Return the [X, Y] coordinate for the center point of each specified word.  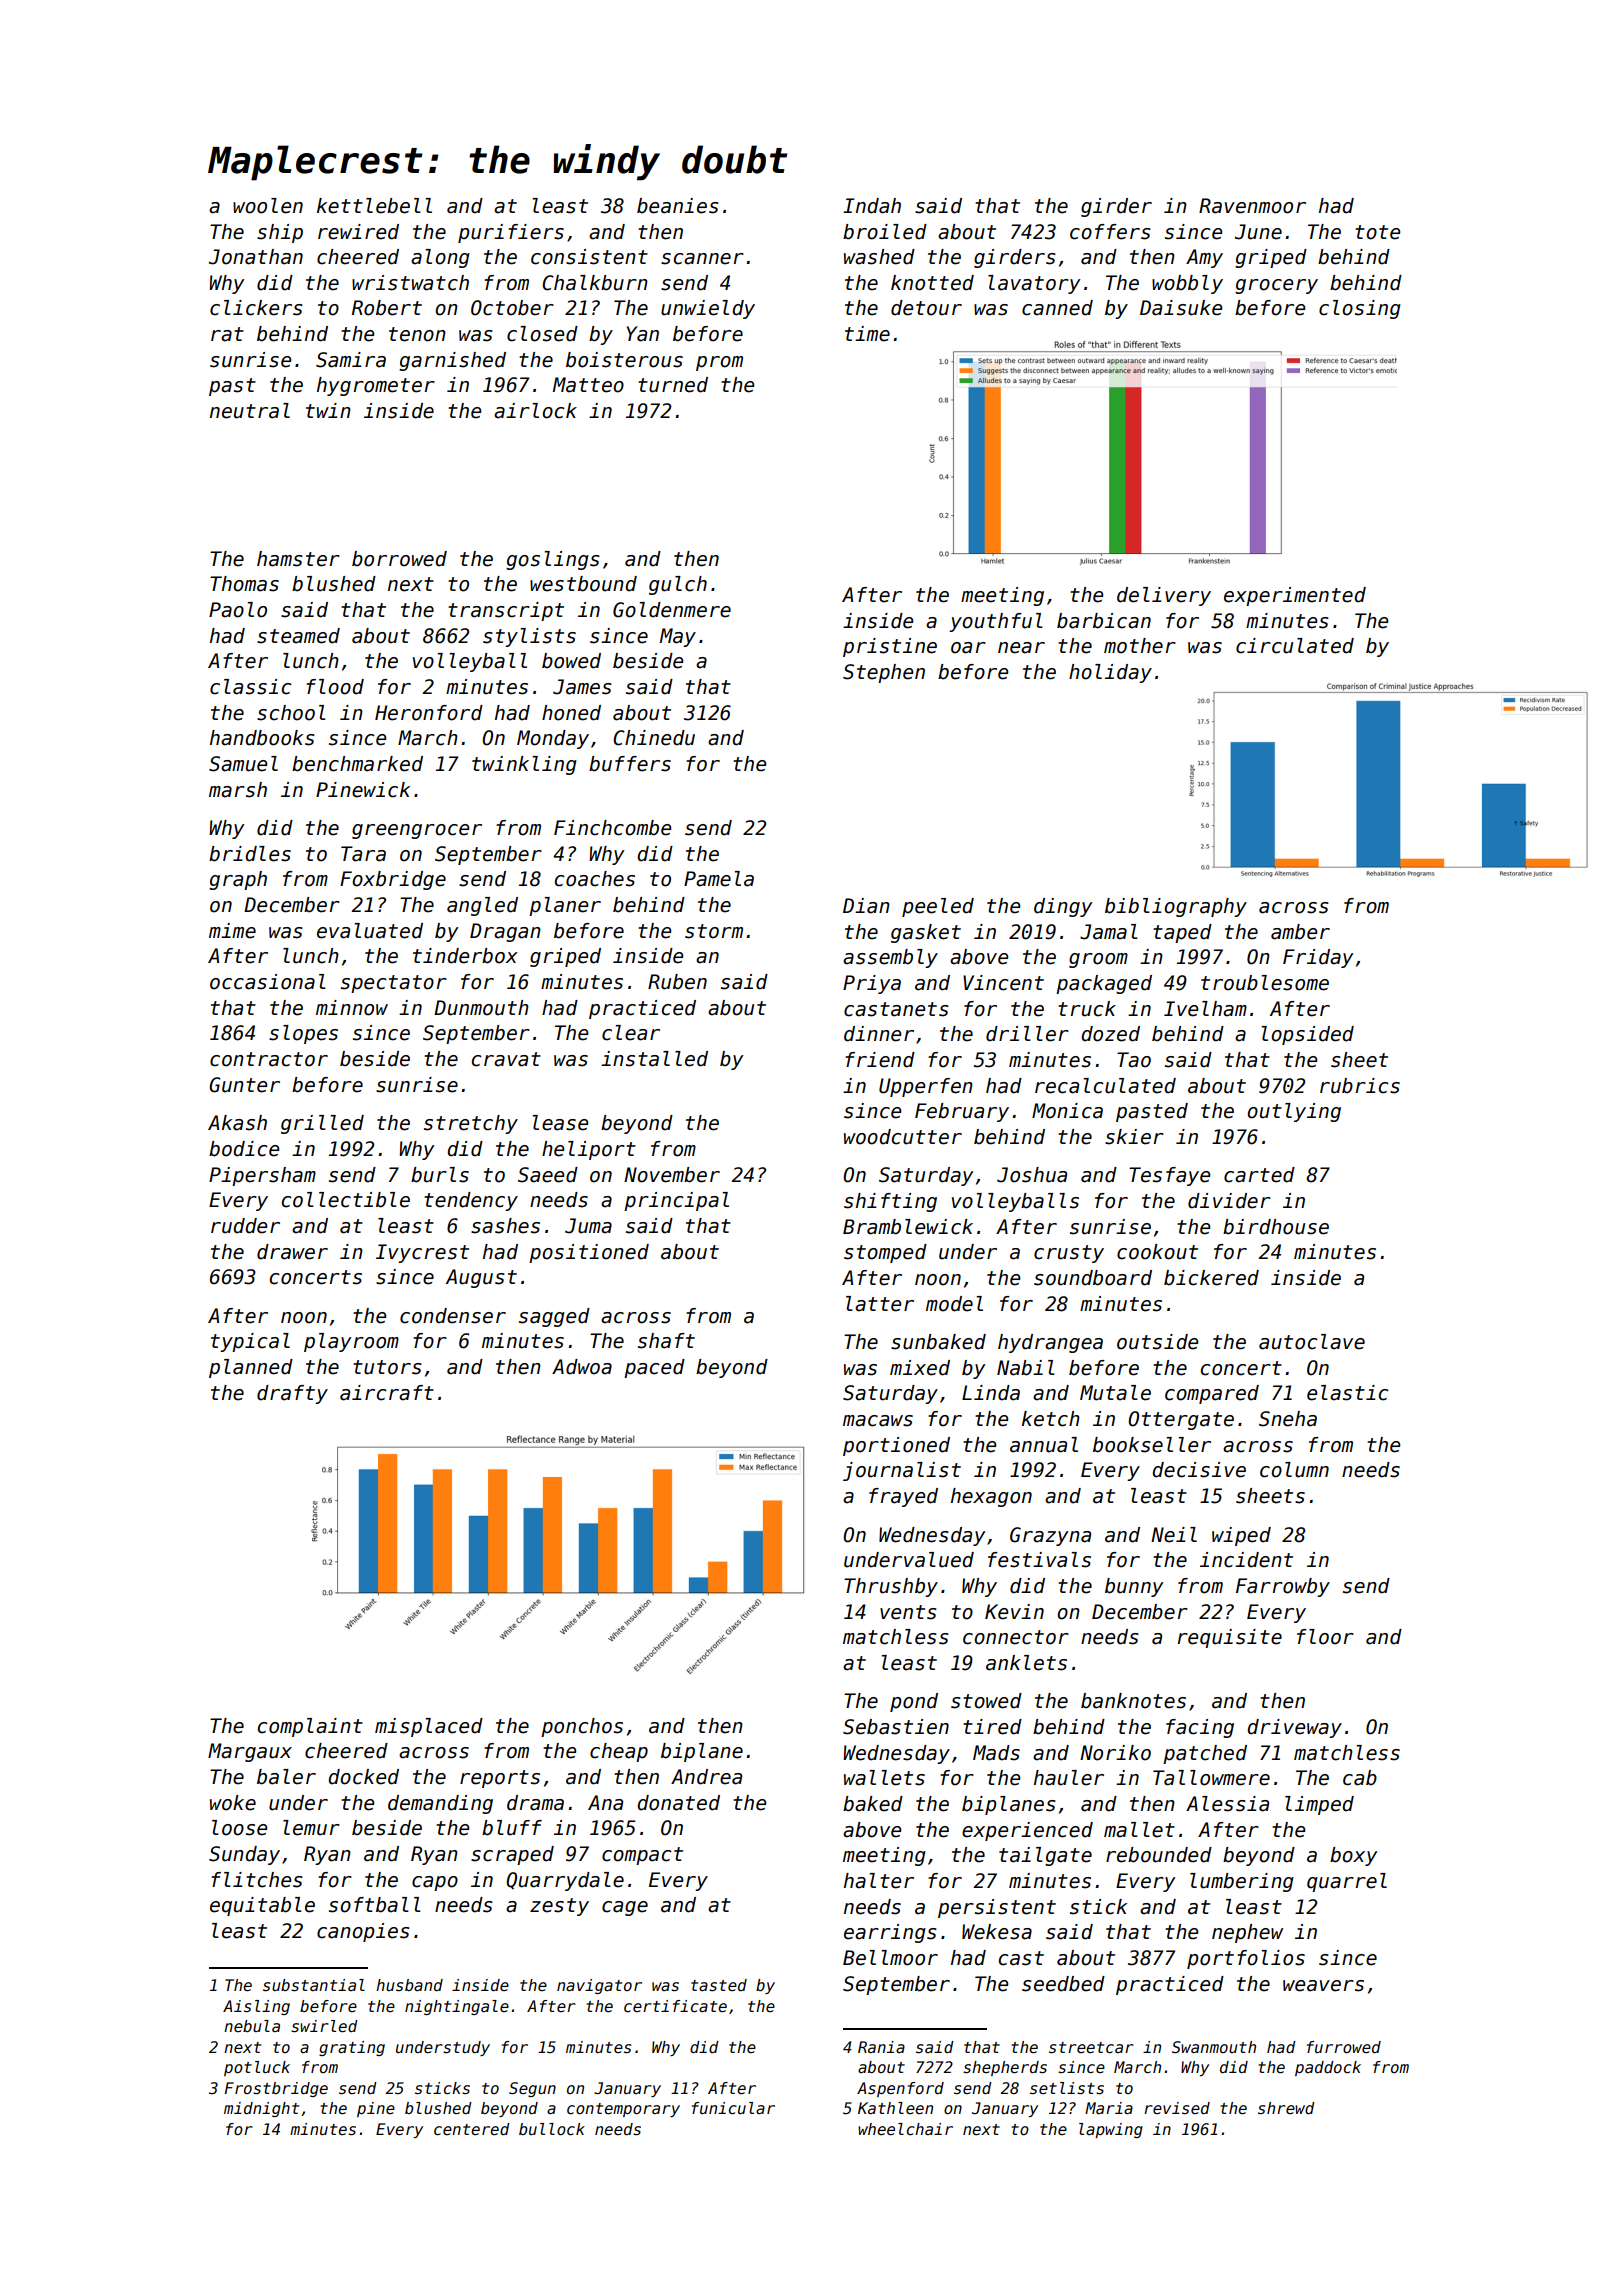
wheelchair [905, 2129]
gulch [678, 585]
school [291, 713]
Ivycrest [422, 1253]
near [1021, 648]
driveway [1294, 1728]
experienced [1027, 1831]
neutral [250, 411]
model [954, 1304]
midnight [261, 2109]
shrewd [1286, 2108]
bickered [1211, 1278]
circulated [1295, 646]
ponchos [582, 1727]
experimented [1295, 596]
